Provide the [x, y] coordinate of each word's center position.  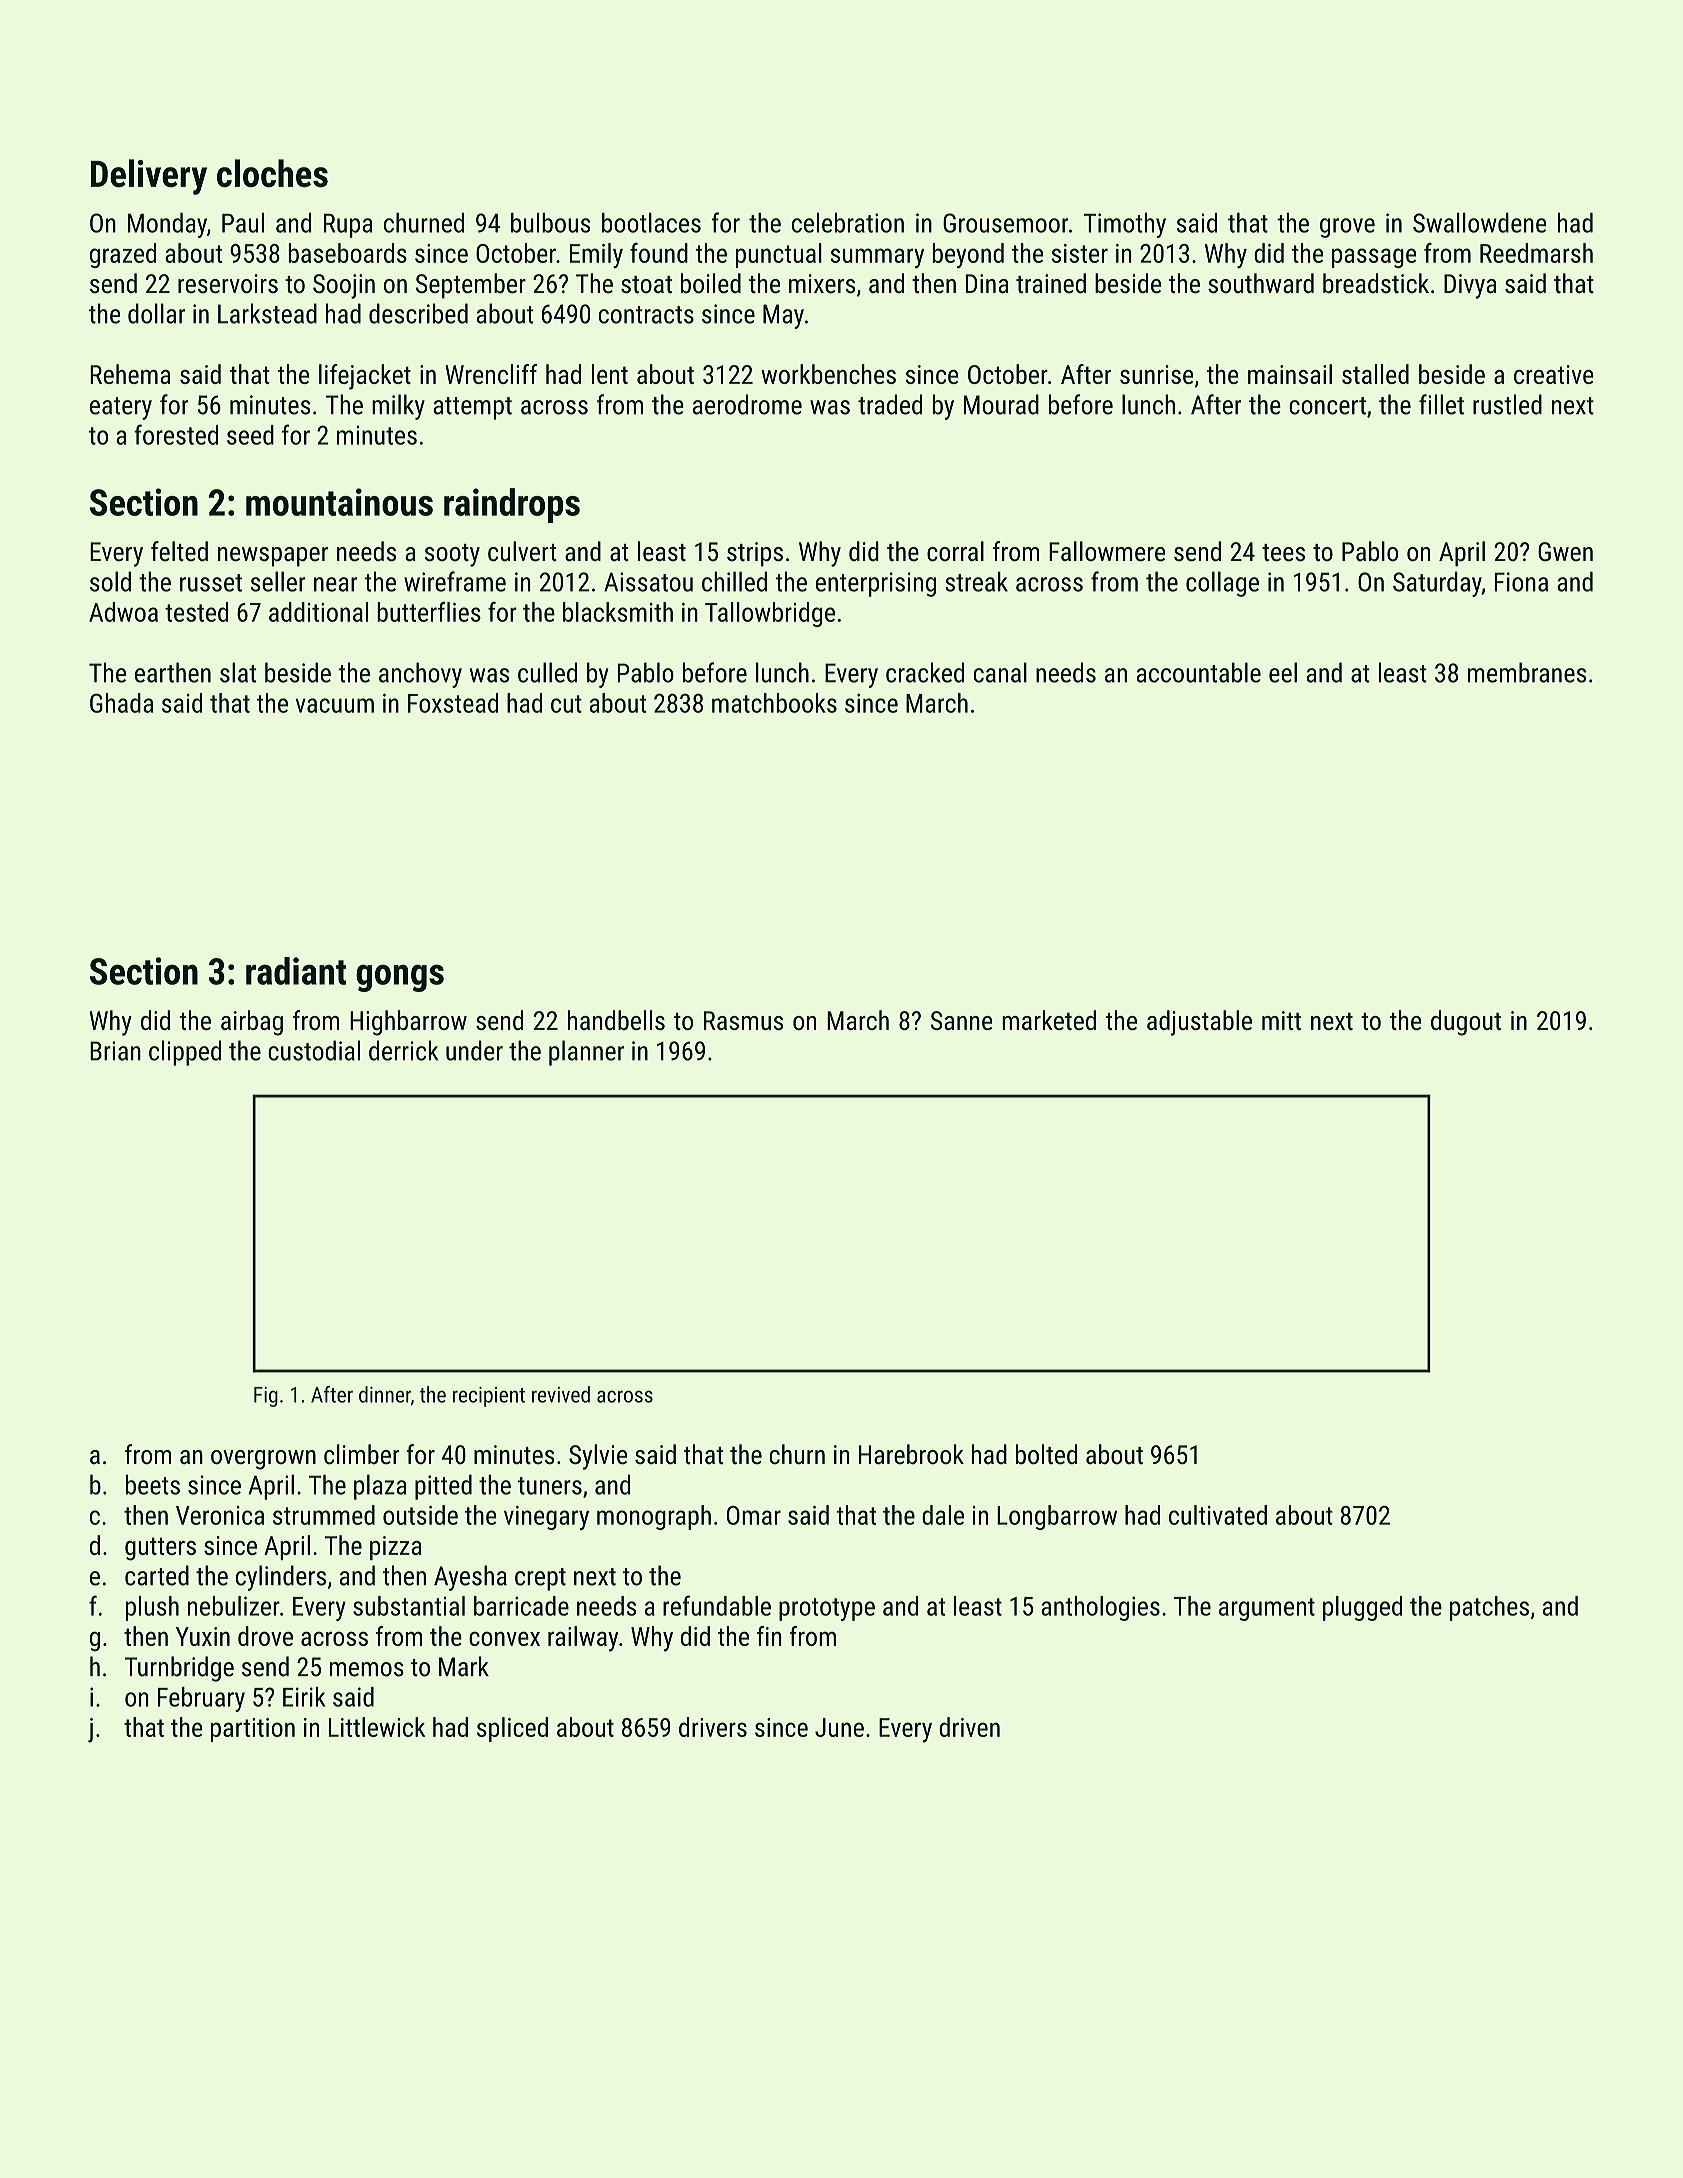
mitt [1281, 1020]
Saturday [1437, 584]
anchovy [420, 675]
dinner [385, 1394]
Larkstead [267, 313]
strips [755, 554]
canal [1000, 672]
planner [586, 1053]
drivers [713, 1727]
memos [367, 1669]
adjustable [1199, 1023]
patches [1489, 1608]
